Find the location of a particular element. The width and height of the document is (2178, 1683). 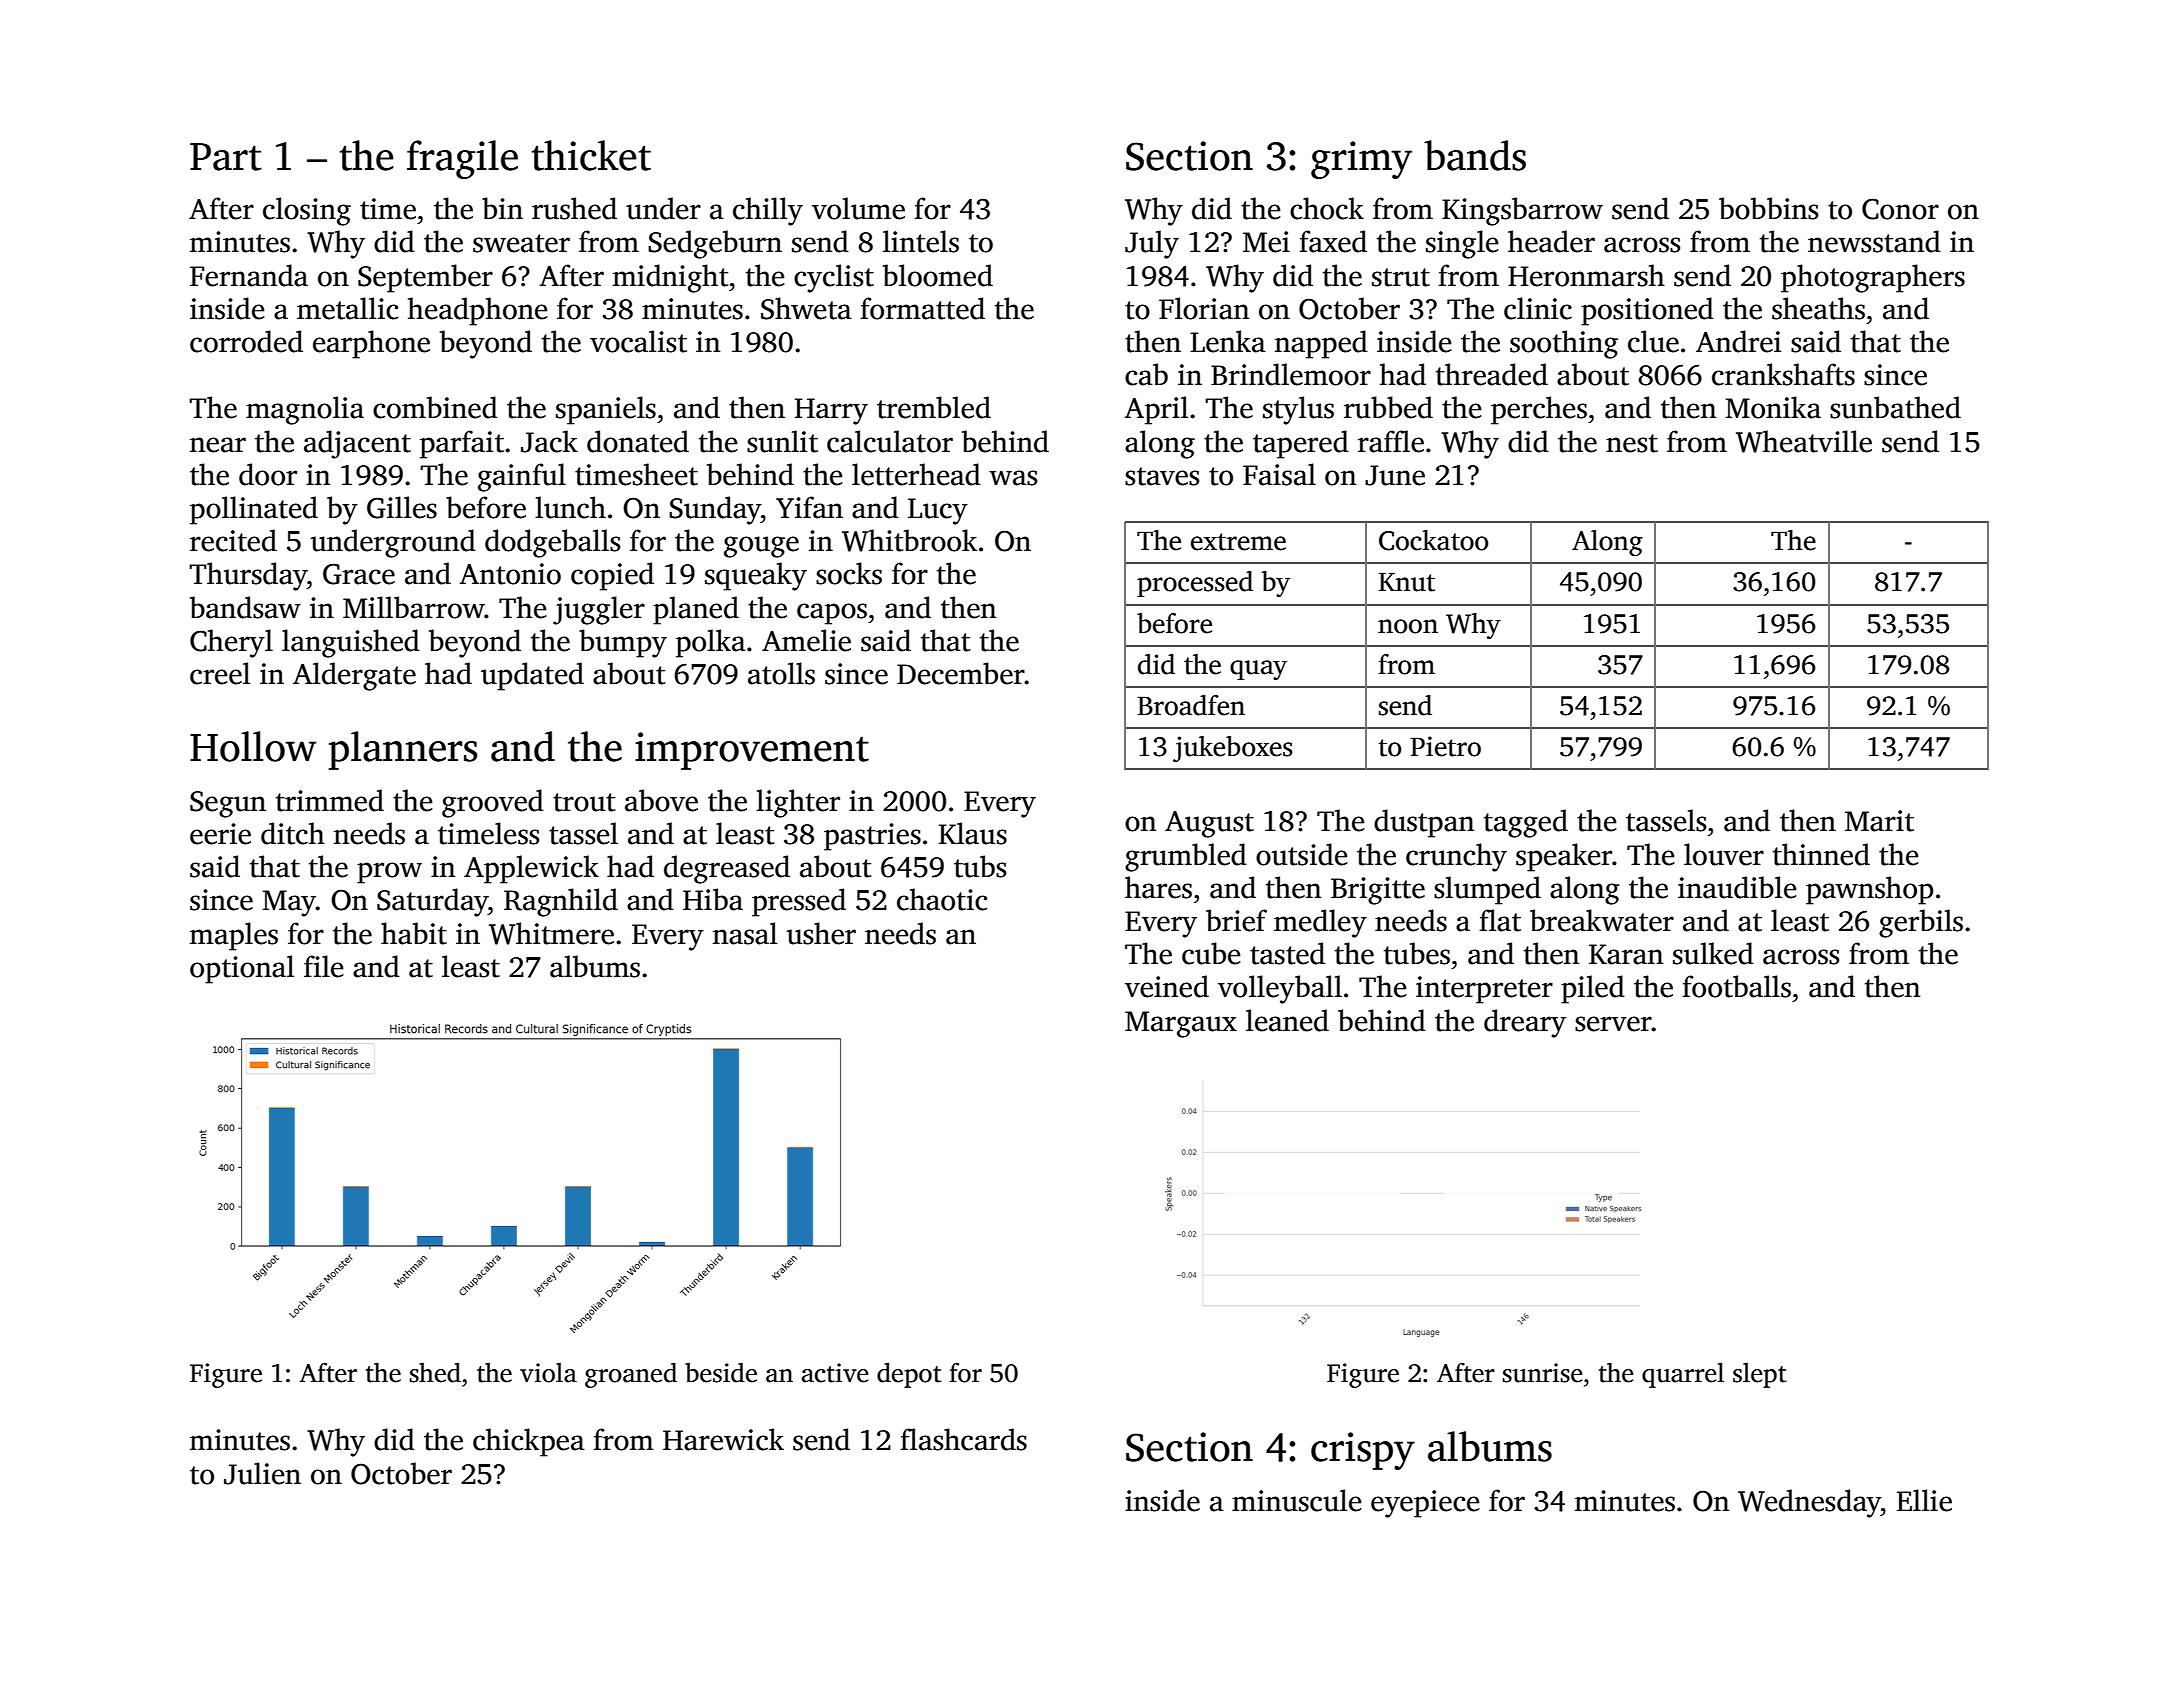

lunch is located at coordinates (570, 507).
